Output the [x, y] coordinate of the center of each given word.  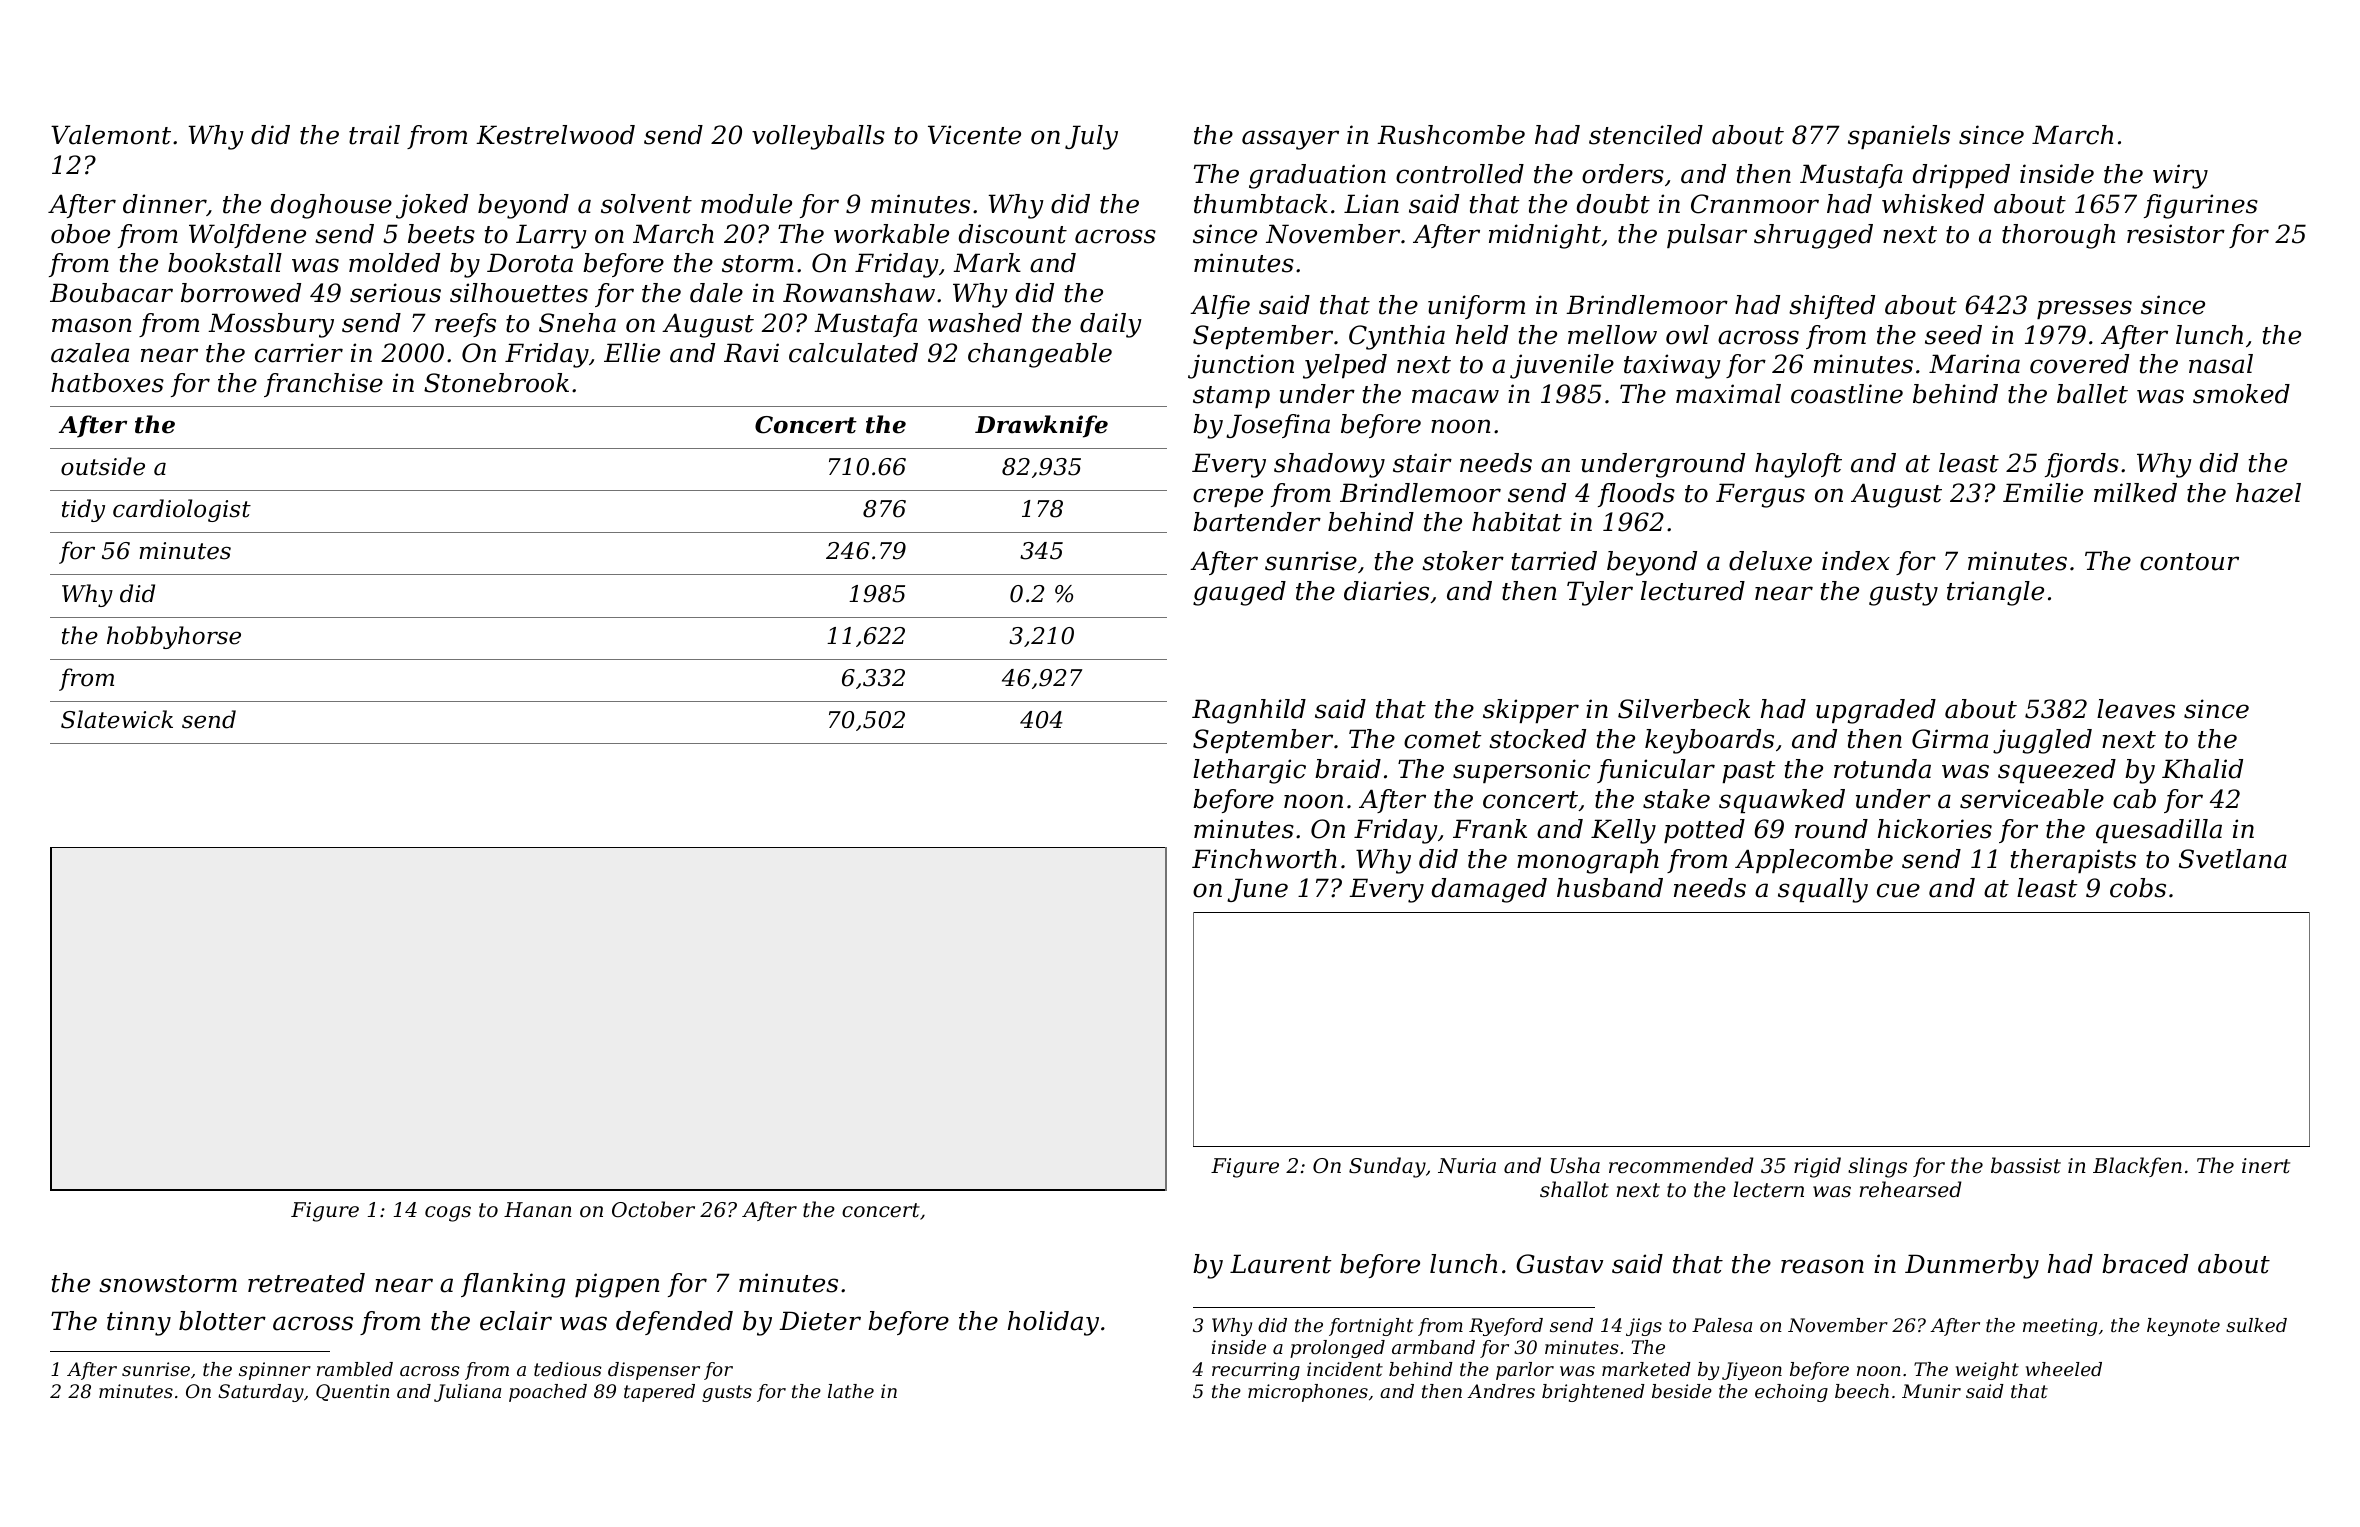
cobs [2138, 888]
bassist [2026, 1165]
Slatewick [117, 719]
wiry [2180, 176]
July [1091, 137]
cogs [448, 1214]
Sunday [1387, 1167]
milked [2135, 493]
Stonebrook [496, 383]
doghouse [331, 206]
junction [1241, 366]
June [1257, 890]
